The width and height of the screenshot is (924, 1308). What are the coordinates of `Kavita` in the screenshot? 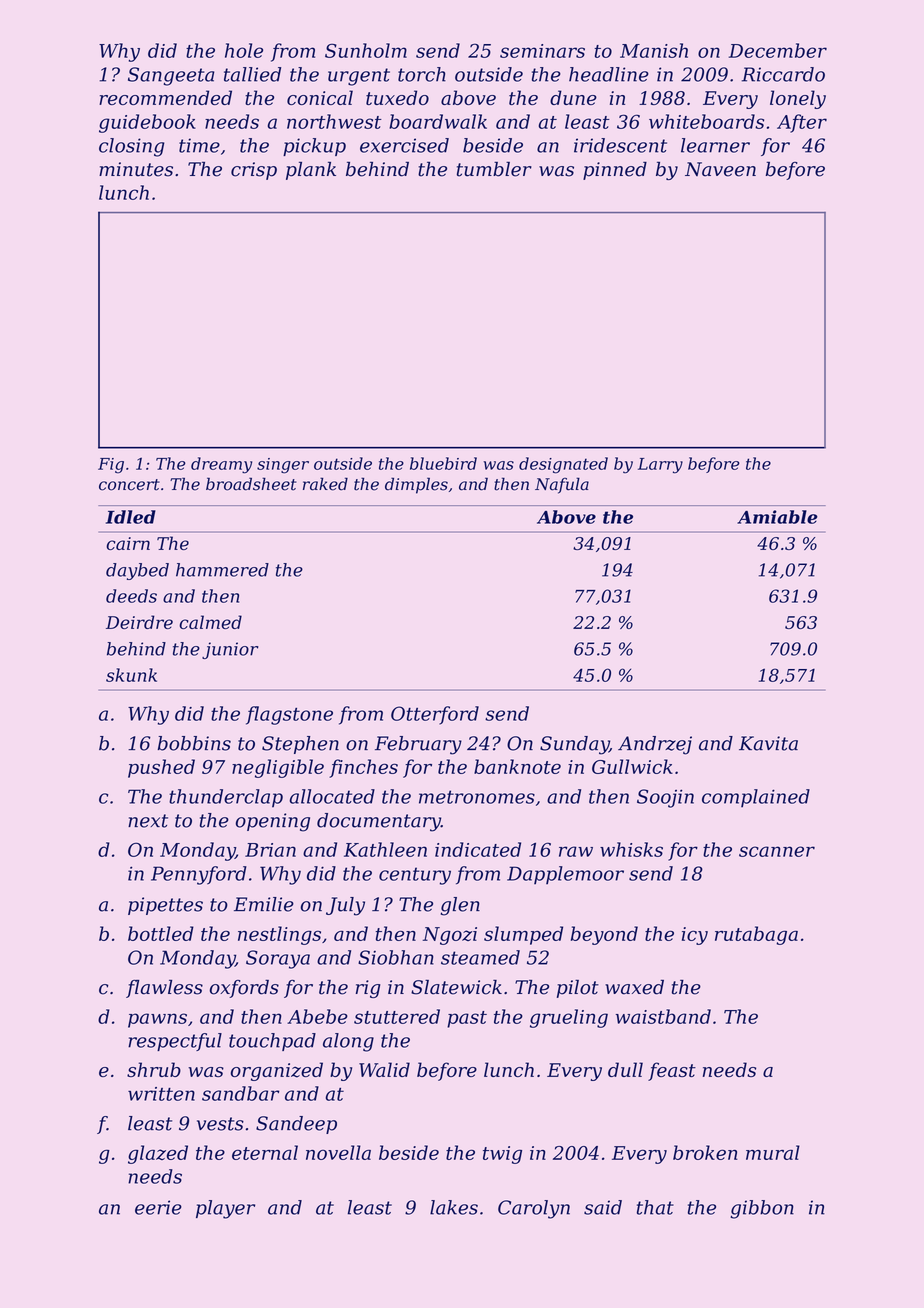 It's located at (768, 743).
